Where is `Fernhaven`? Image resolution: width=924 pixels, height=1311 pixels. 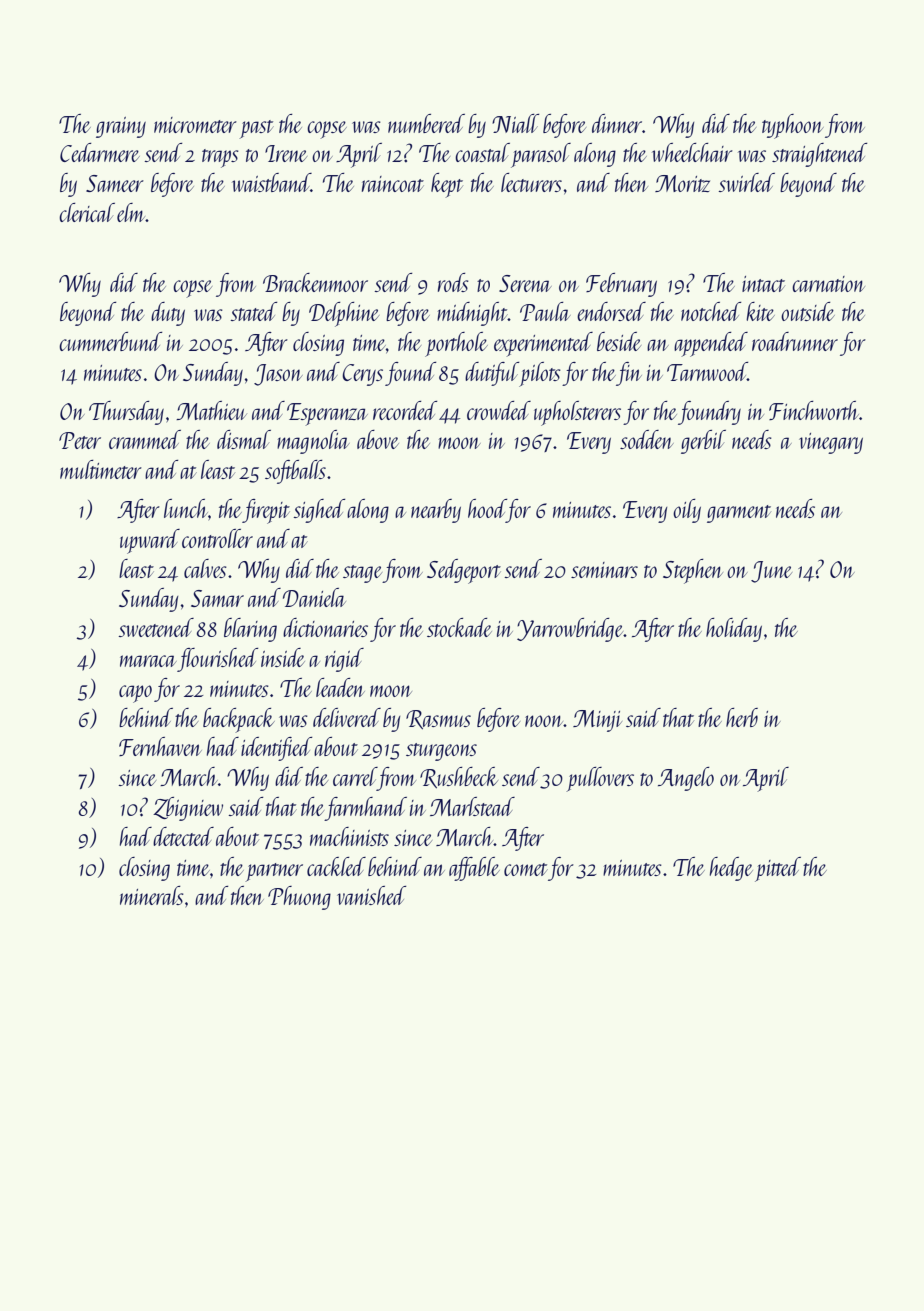 Fernhaven is located at coordinates (160, 746).
